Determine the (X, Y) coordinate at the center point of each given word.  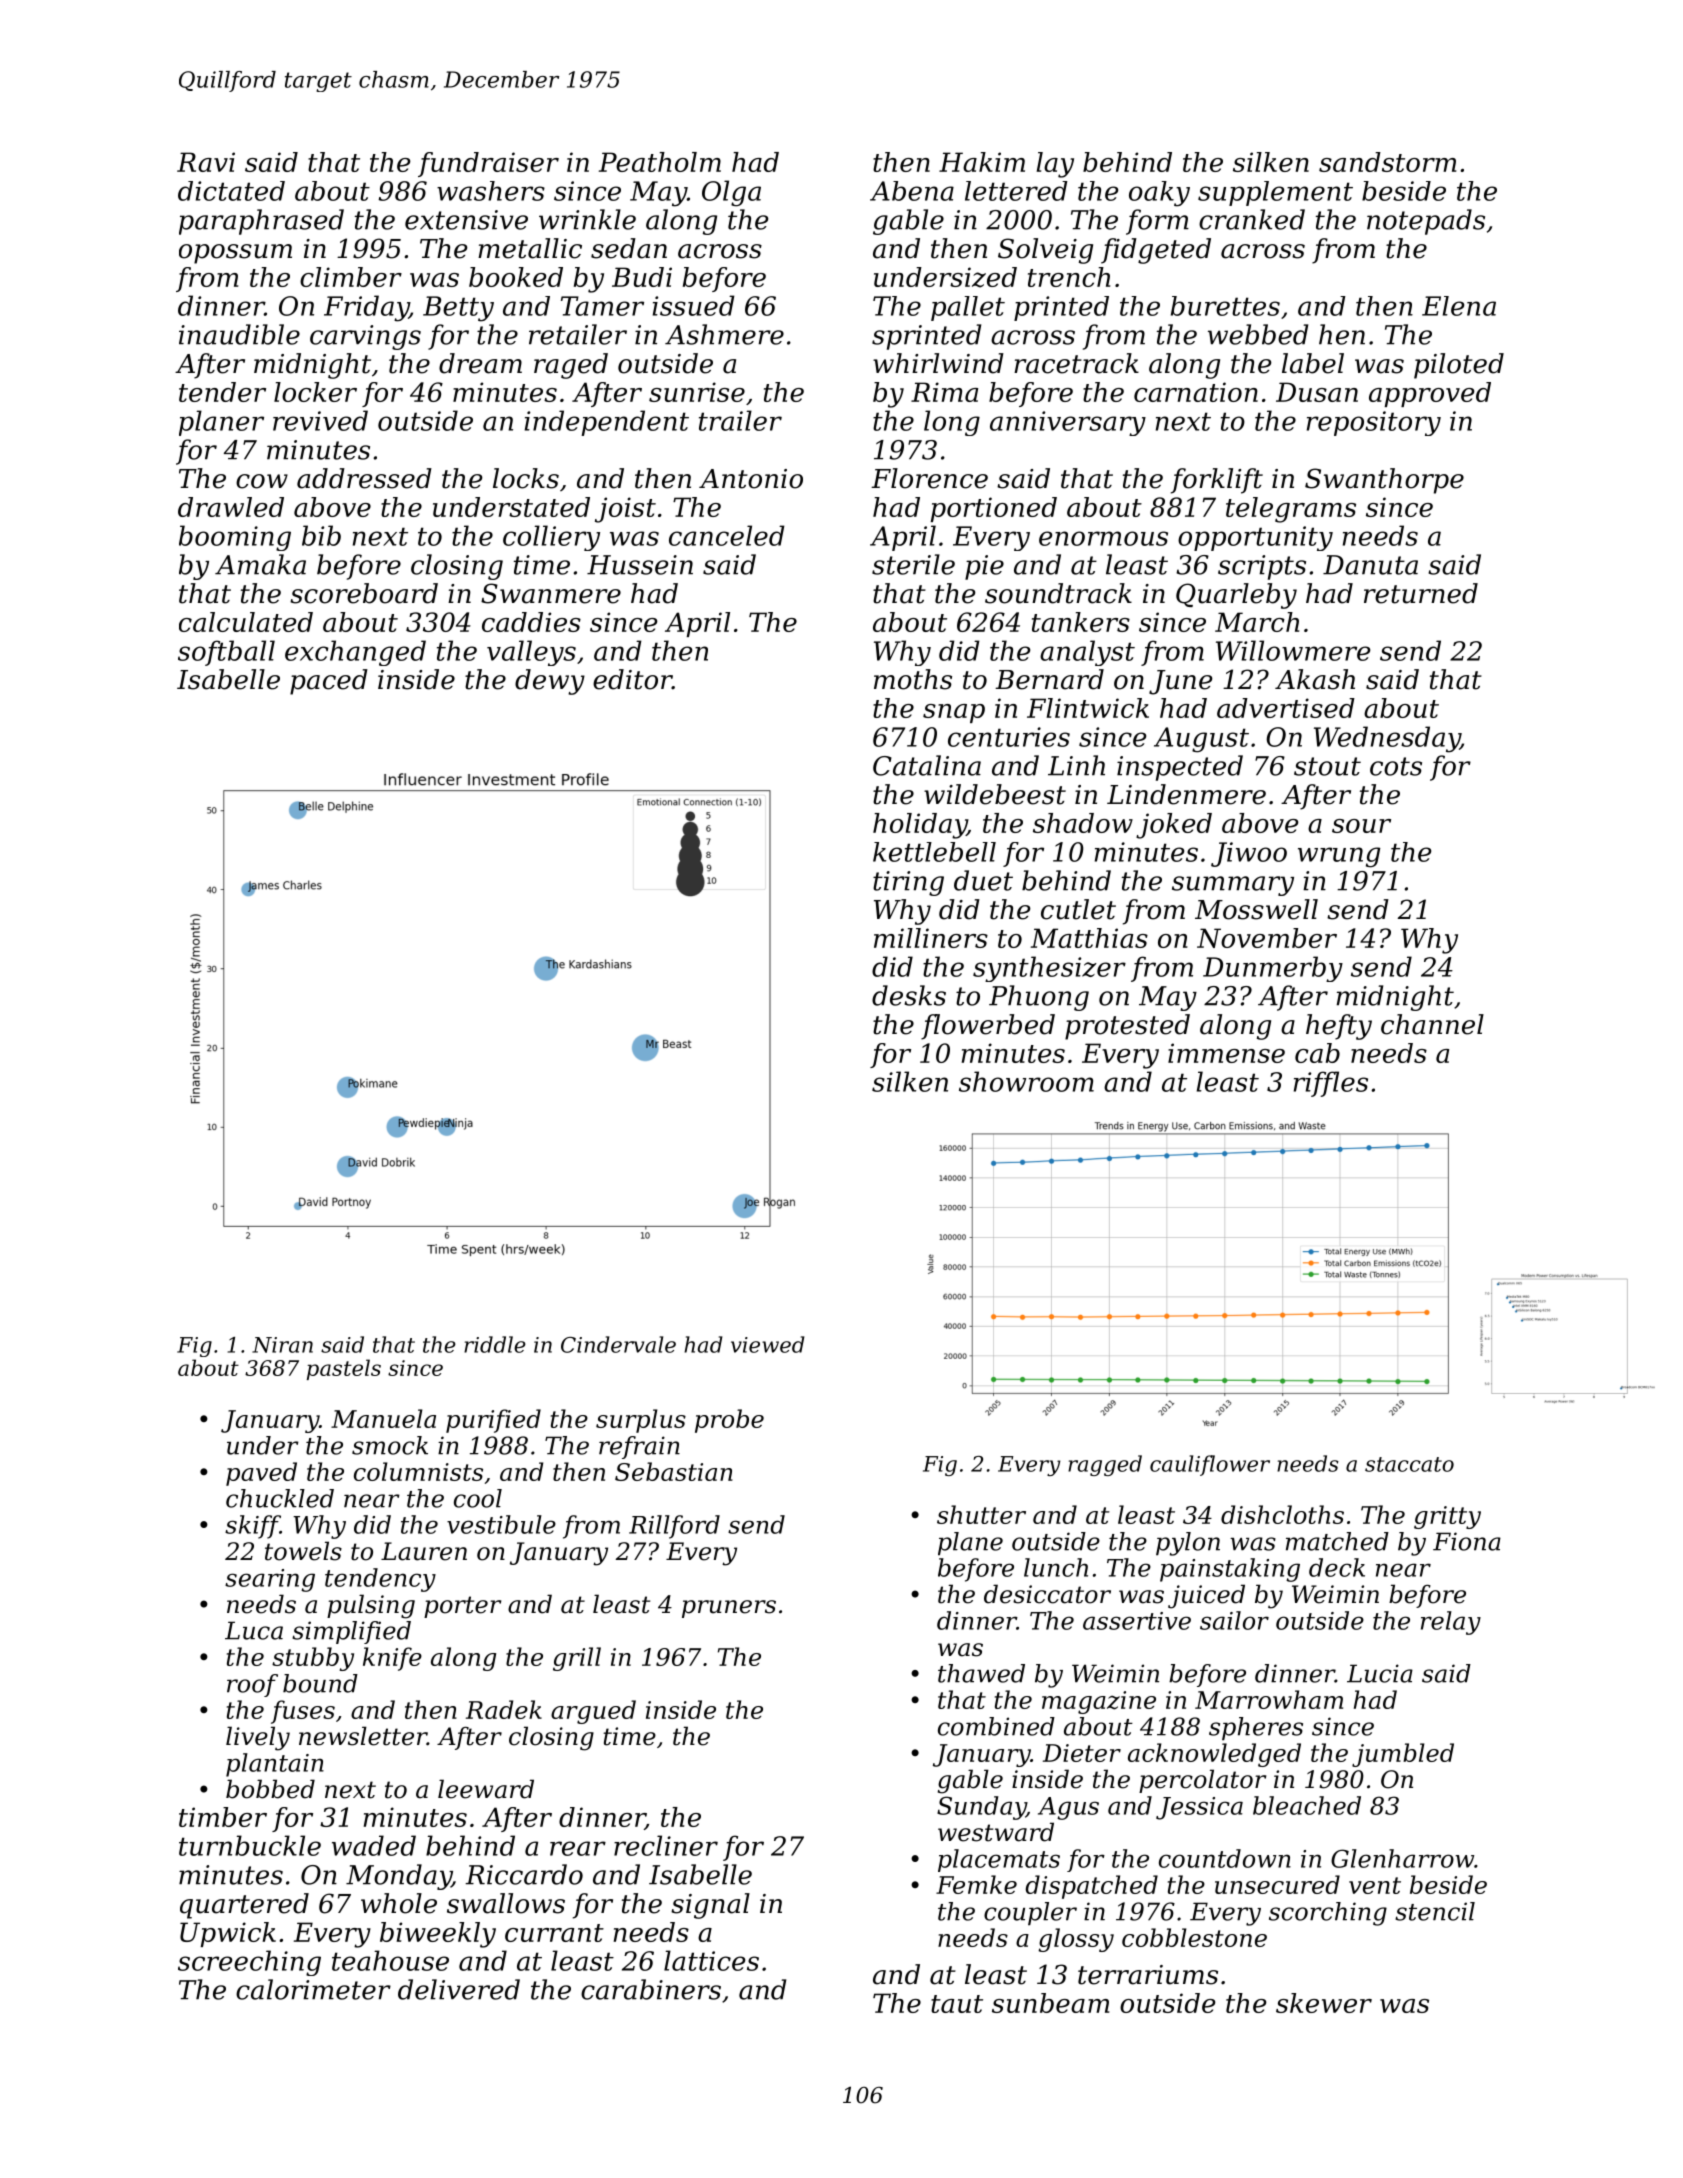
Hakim (982, 162)
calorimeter (313, 1989)
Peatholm (660, 162)
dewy (550, 682)
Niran (282, 1345)
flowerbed (988, 1027)
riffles (1331, 1084)
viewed (767, 1344)
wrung (1339, 857)
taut (957, 2004)
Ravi (206, 162)
